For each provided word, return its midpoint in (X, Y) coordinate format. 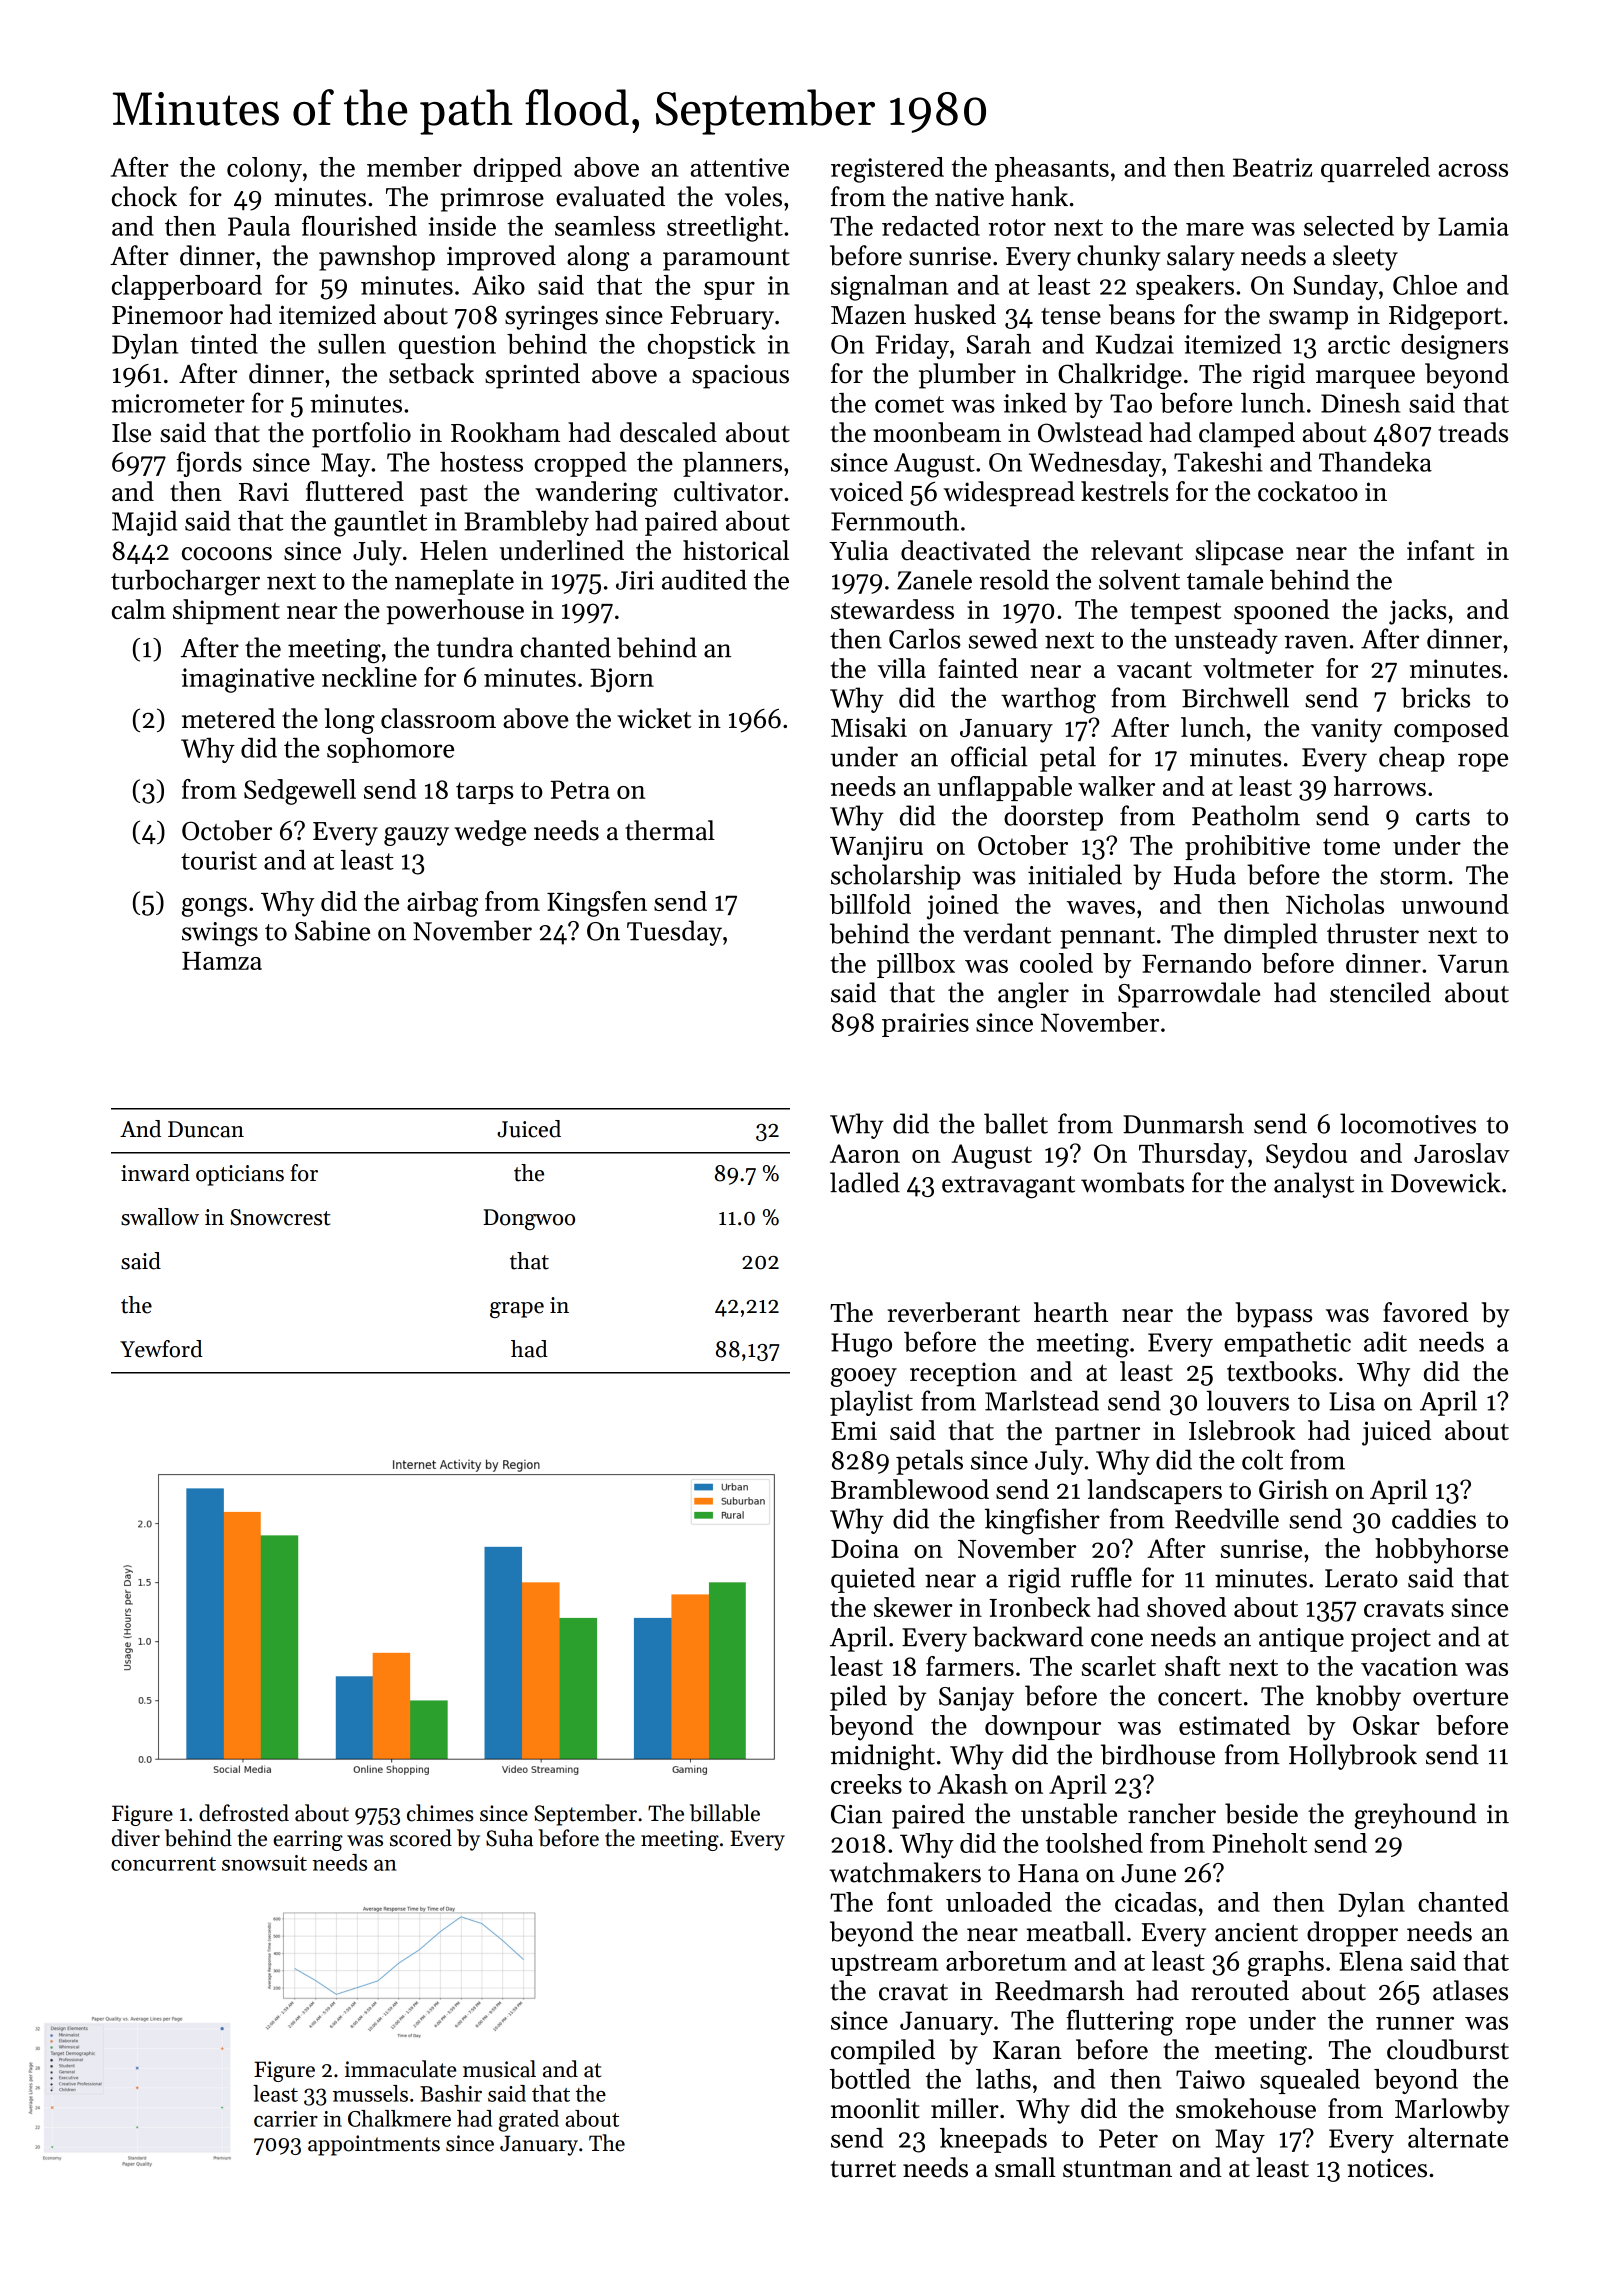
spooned (1282, 611)
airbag (442, 904)
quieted (873, 1580)
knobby (1358, 1698)
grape (517, 1310)
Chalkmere (399, 2118)
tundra (474, 647)
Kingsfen (597, 904)
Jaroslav (1462, 1153)
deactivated (966, 550)
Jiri (635, 580)
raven (1316, 642)
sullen (352, 344)
